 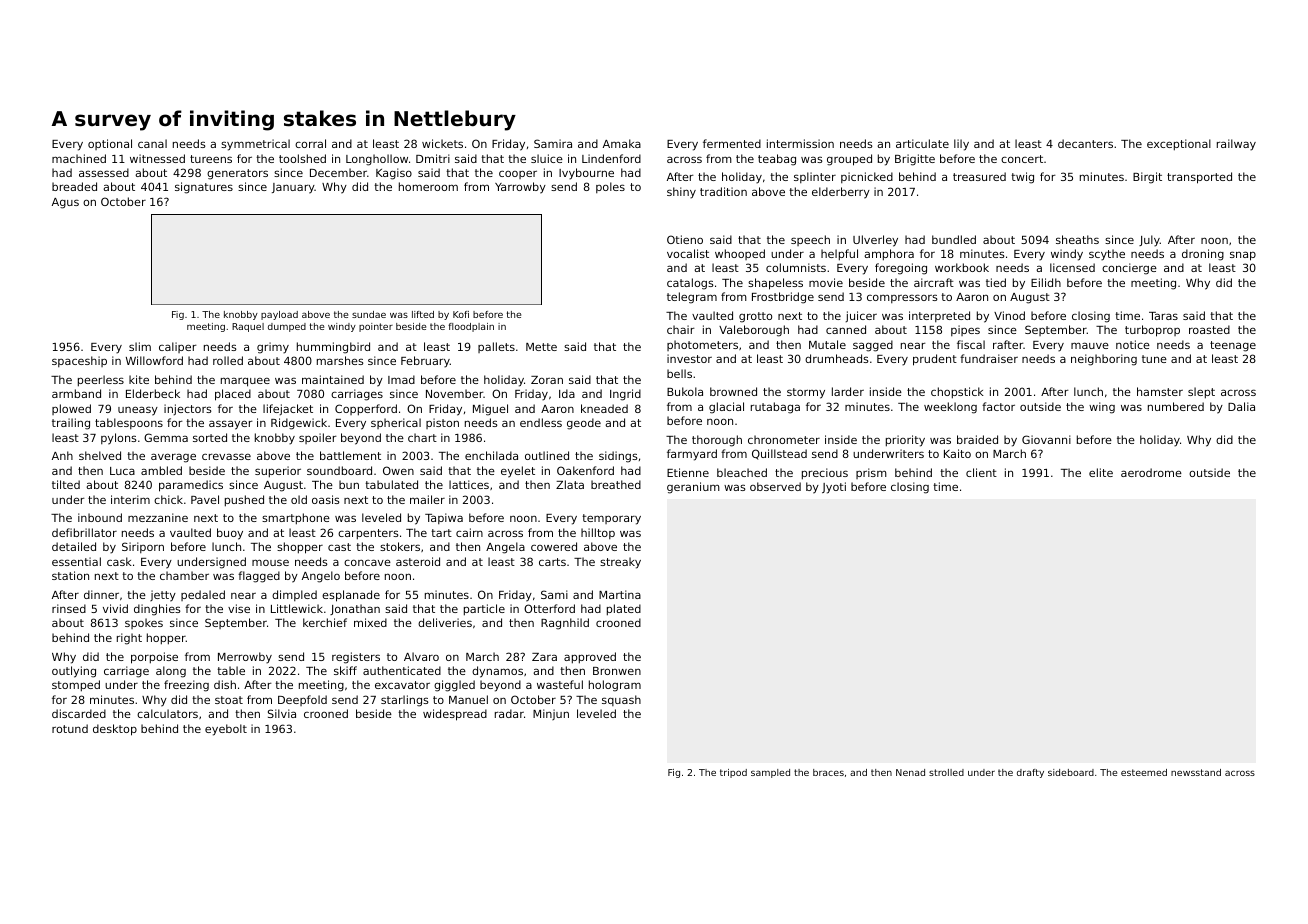 I want to click on Jyoti, so click(x=834, y=488).
